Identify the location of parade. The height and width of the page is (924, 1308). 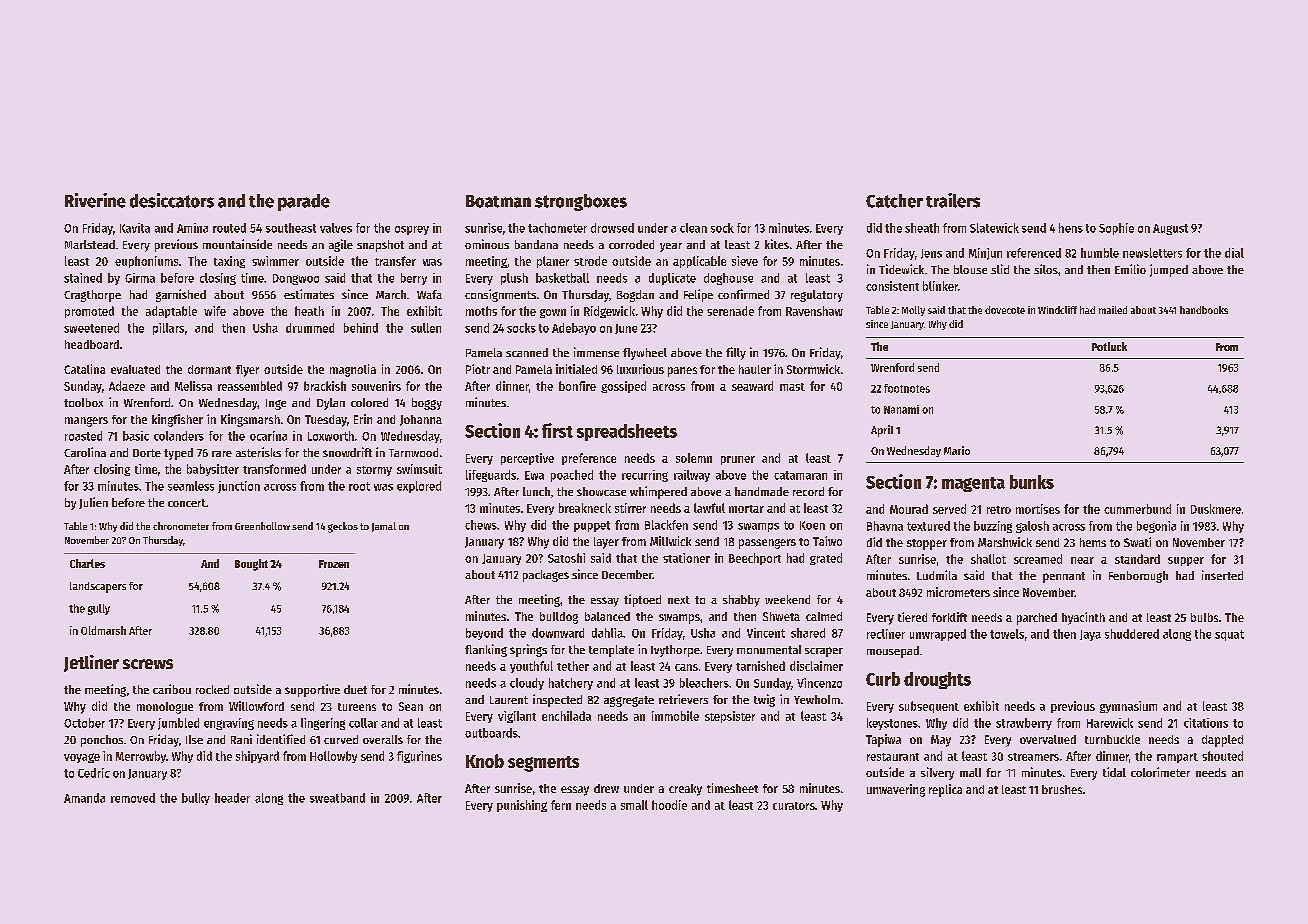
(304, 202).
